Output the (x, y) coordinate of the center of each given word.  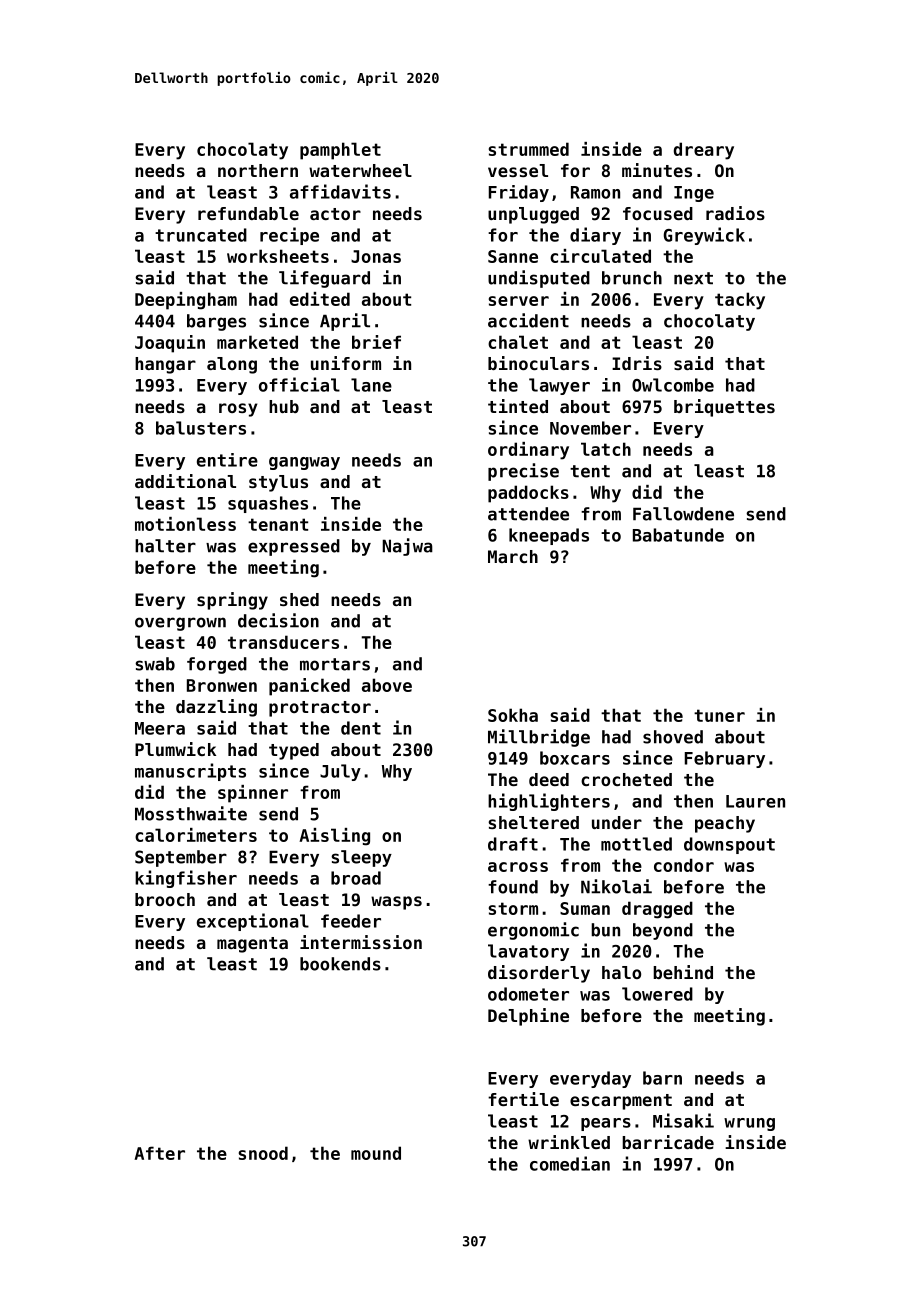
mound (376, 1153)
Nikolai (616, 886)
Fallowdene (683, 514)
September (181, 858)
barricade (668, 1142)
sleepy (361, 858)
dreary (704, 151)
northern (258, 170)
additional (185, 481)
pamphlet (340, 151)
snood (263, 1153)
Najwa (407, 547)
